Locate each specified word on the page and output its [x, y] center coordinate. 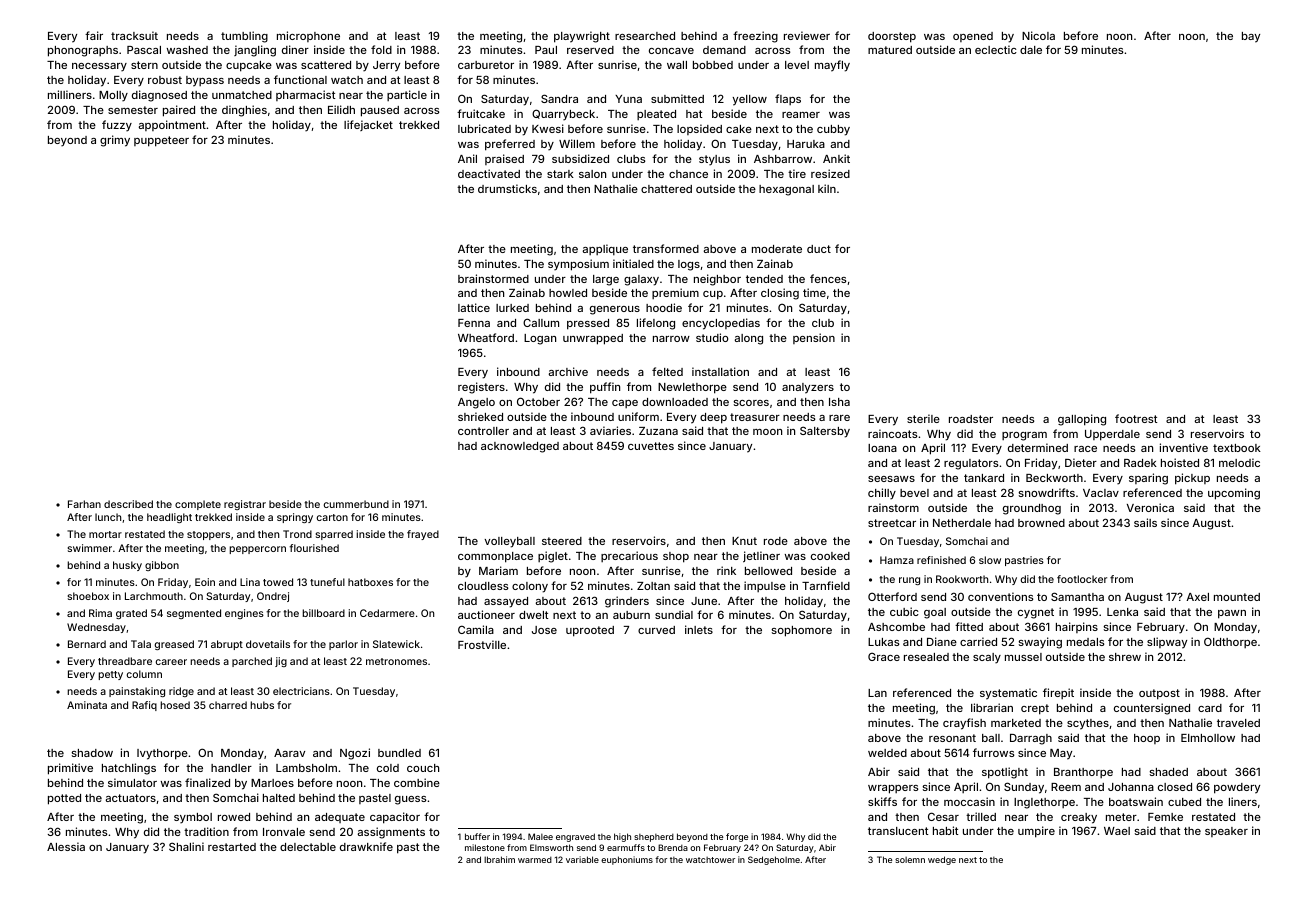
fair [94, 35]
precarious [629, 556]
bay [1251, 37]
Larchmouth [154, 596]
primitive [70, 769]
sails [1145, 522]
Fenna [474, 323]
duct [819, 249]
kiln [827, 188]
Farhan [84, 504]
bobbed [713, 65]
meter [1121, 817]
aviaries [610, 430]
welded [887, 753]
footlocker [1082, 579]
